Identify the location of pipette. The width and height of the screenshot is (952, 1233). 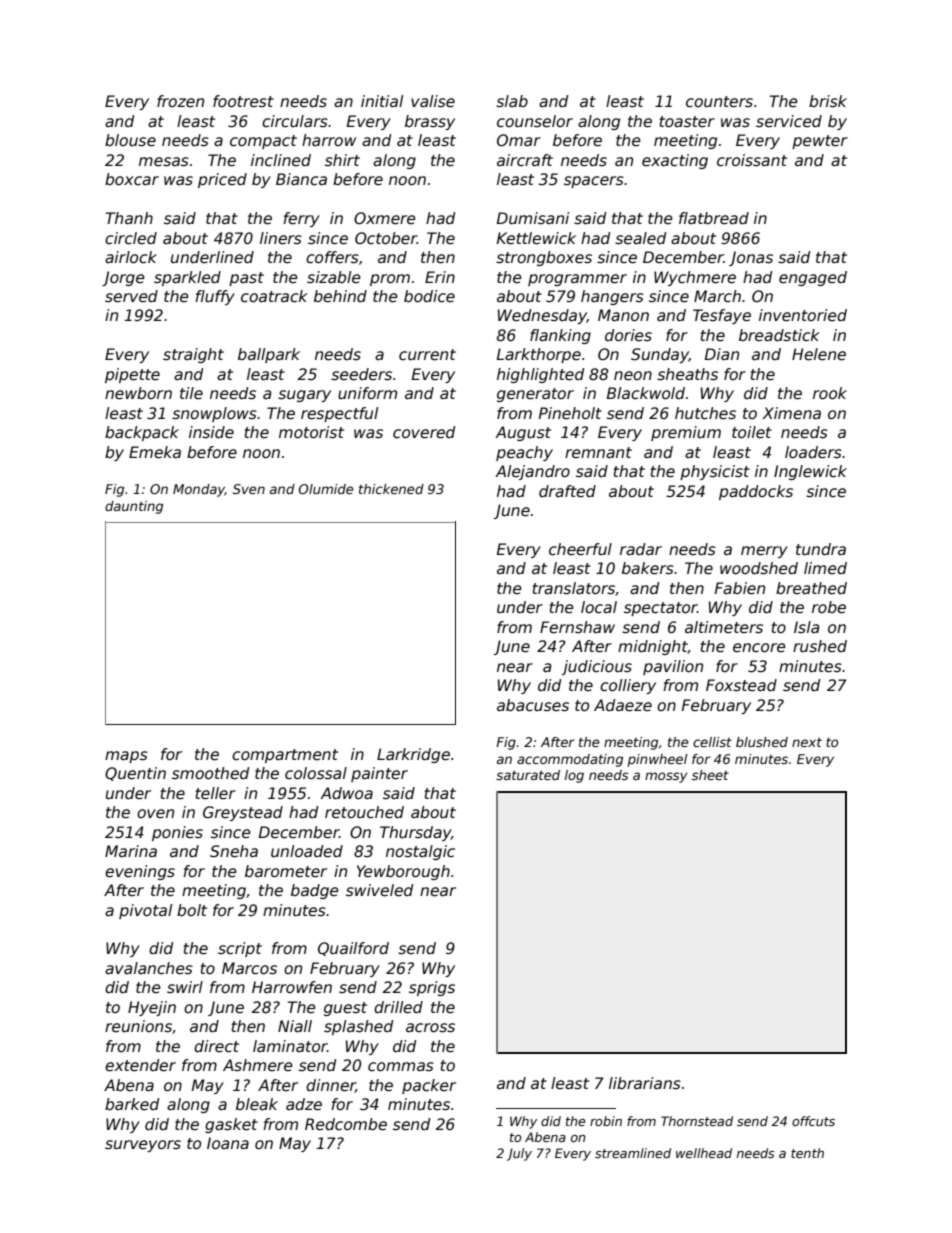
(132, 375).
